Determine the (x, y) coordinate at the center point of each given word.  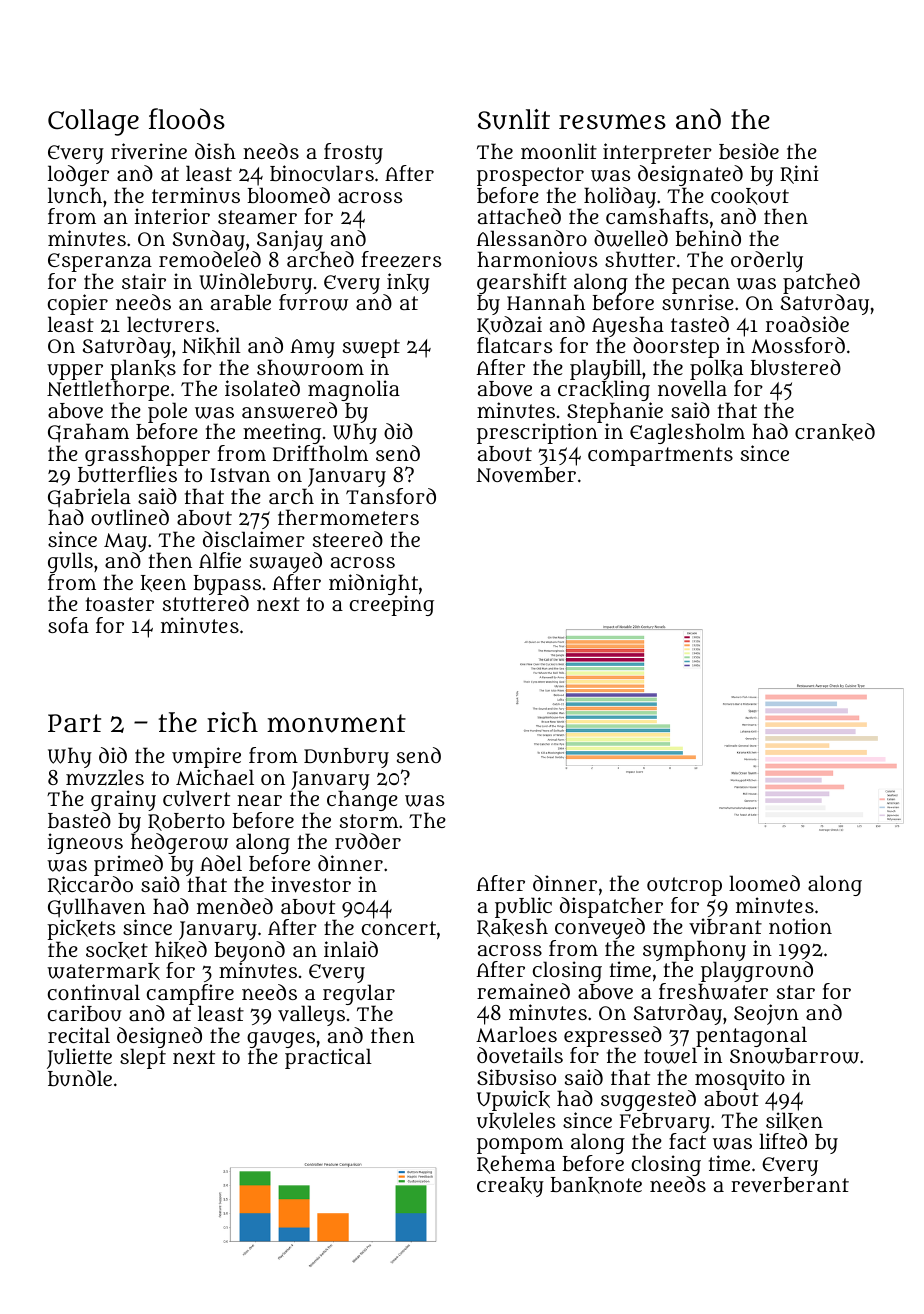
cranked (835, 432)
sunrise (698, 302)
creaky (510, 1187)
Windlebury (255, 283)
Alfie (220, 560)
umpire (206, 757)
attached (519, 216)
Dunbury (346, 758)
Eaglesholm (687, 433)
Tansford (391, 496)
